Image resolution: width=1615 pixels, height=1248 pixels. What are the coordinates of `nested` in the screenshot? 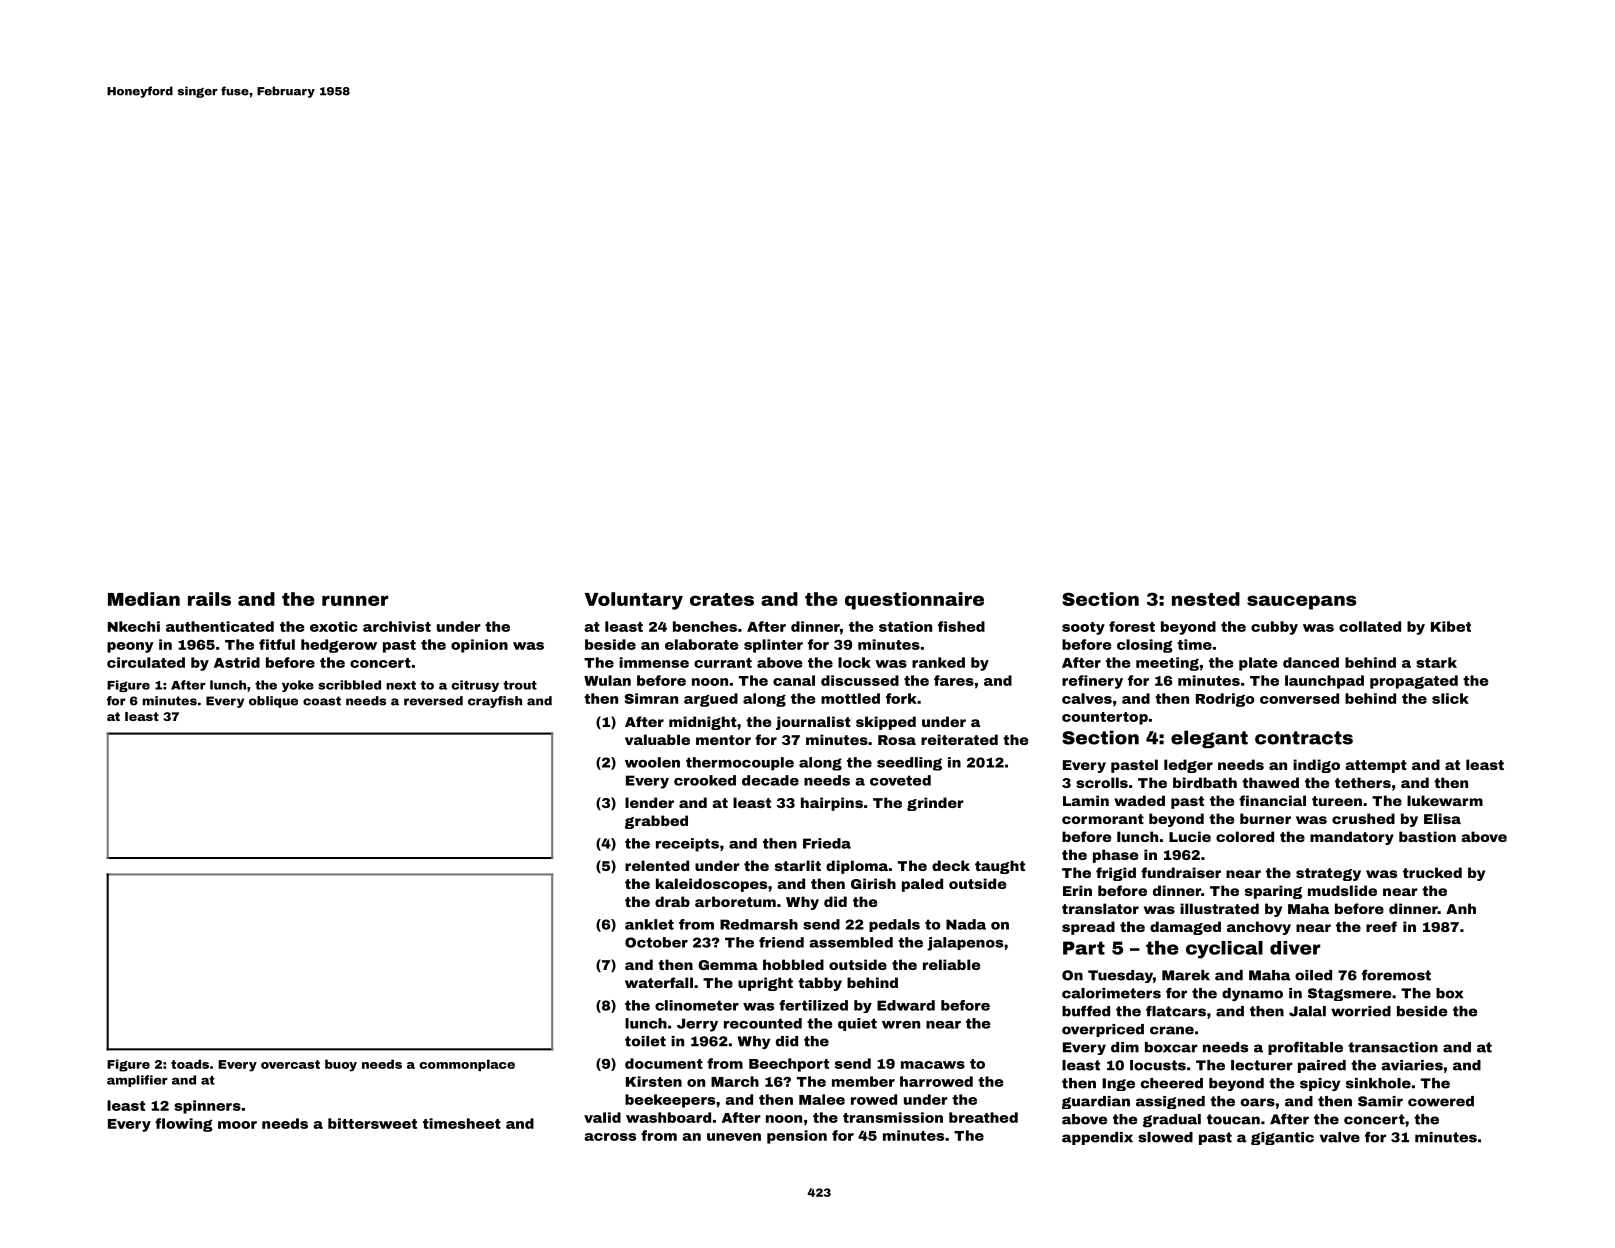 It's located at (1206, 599).
